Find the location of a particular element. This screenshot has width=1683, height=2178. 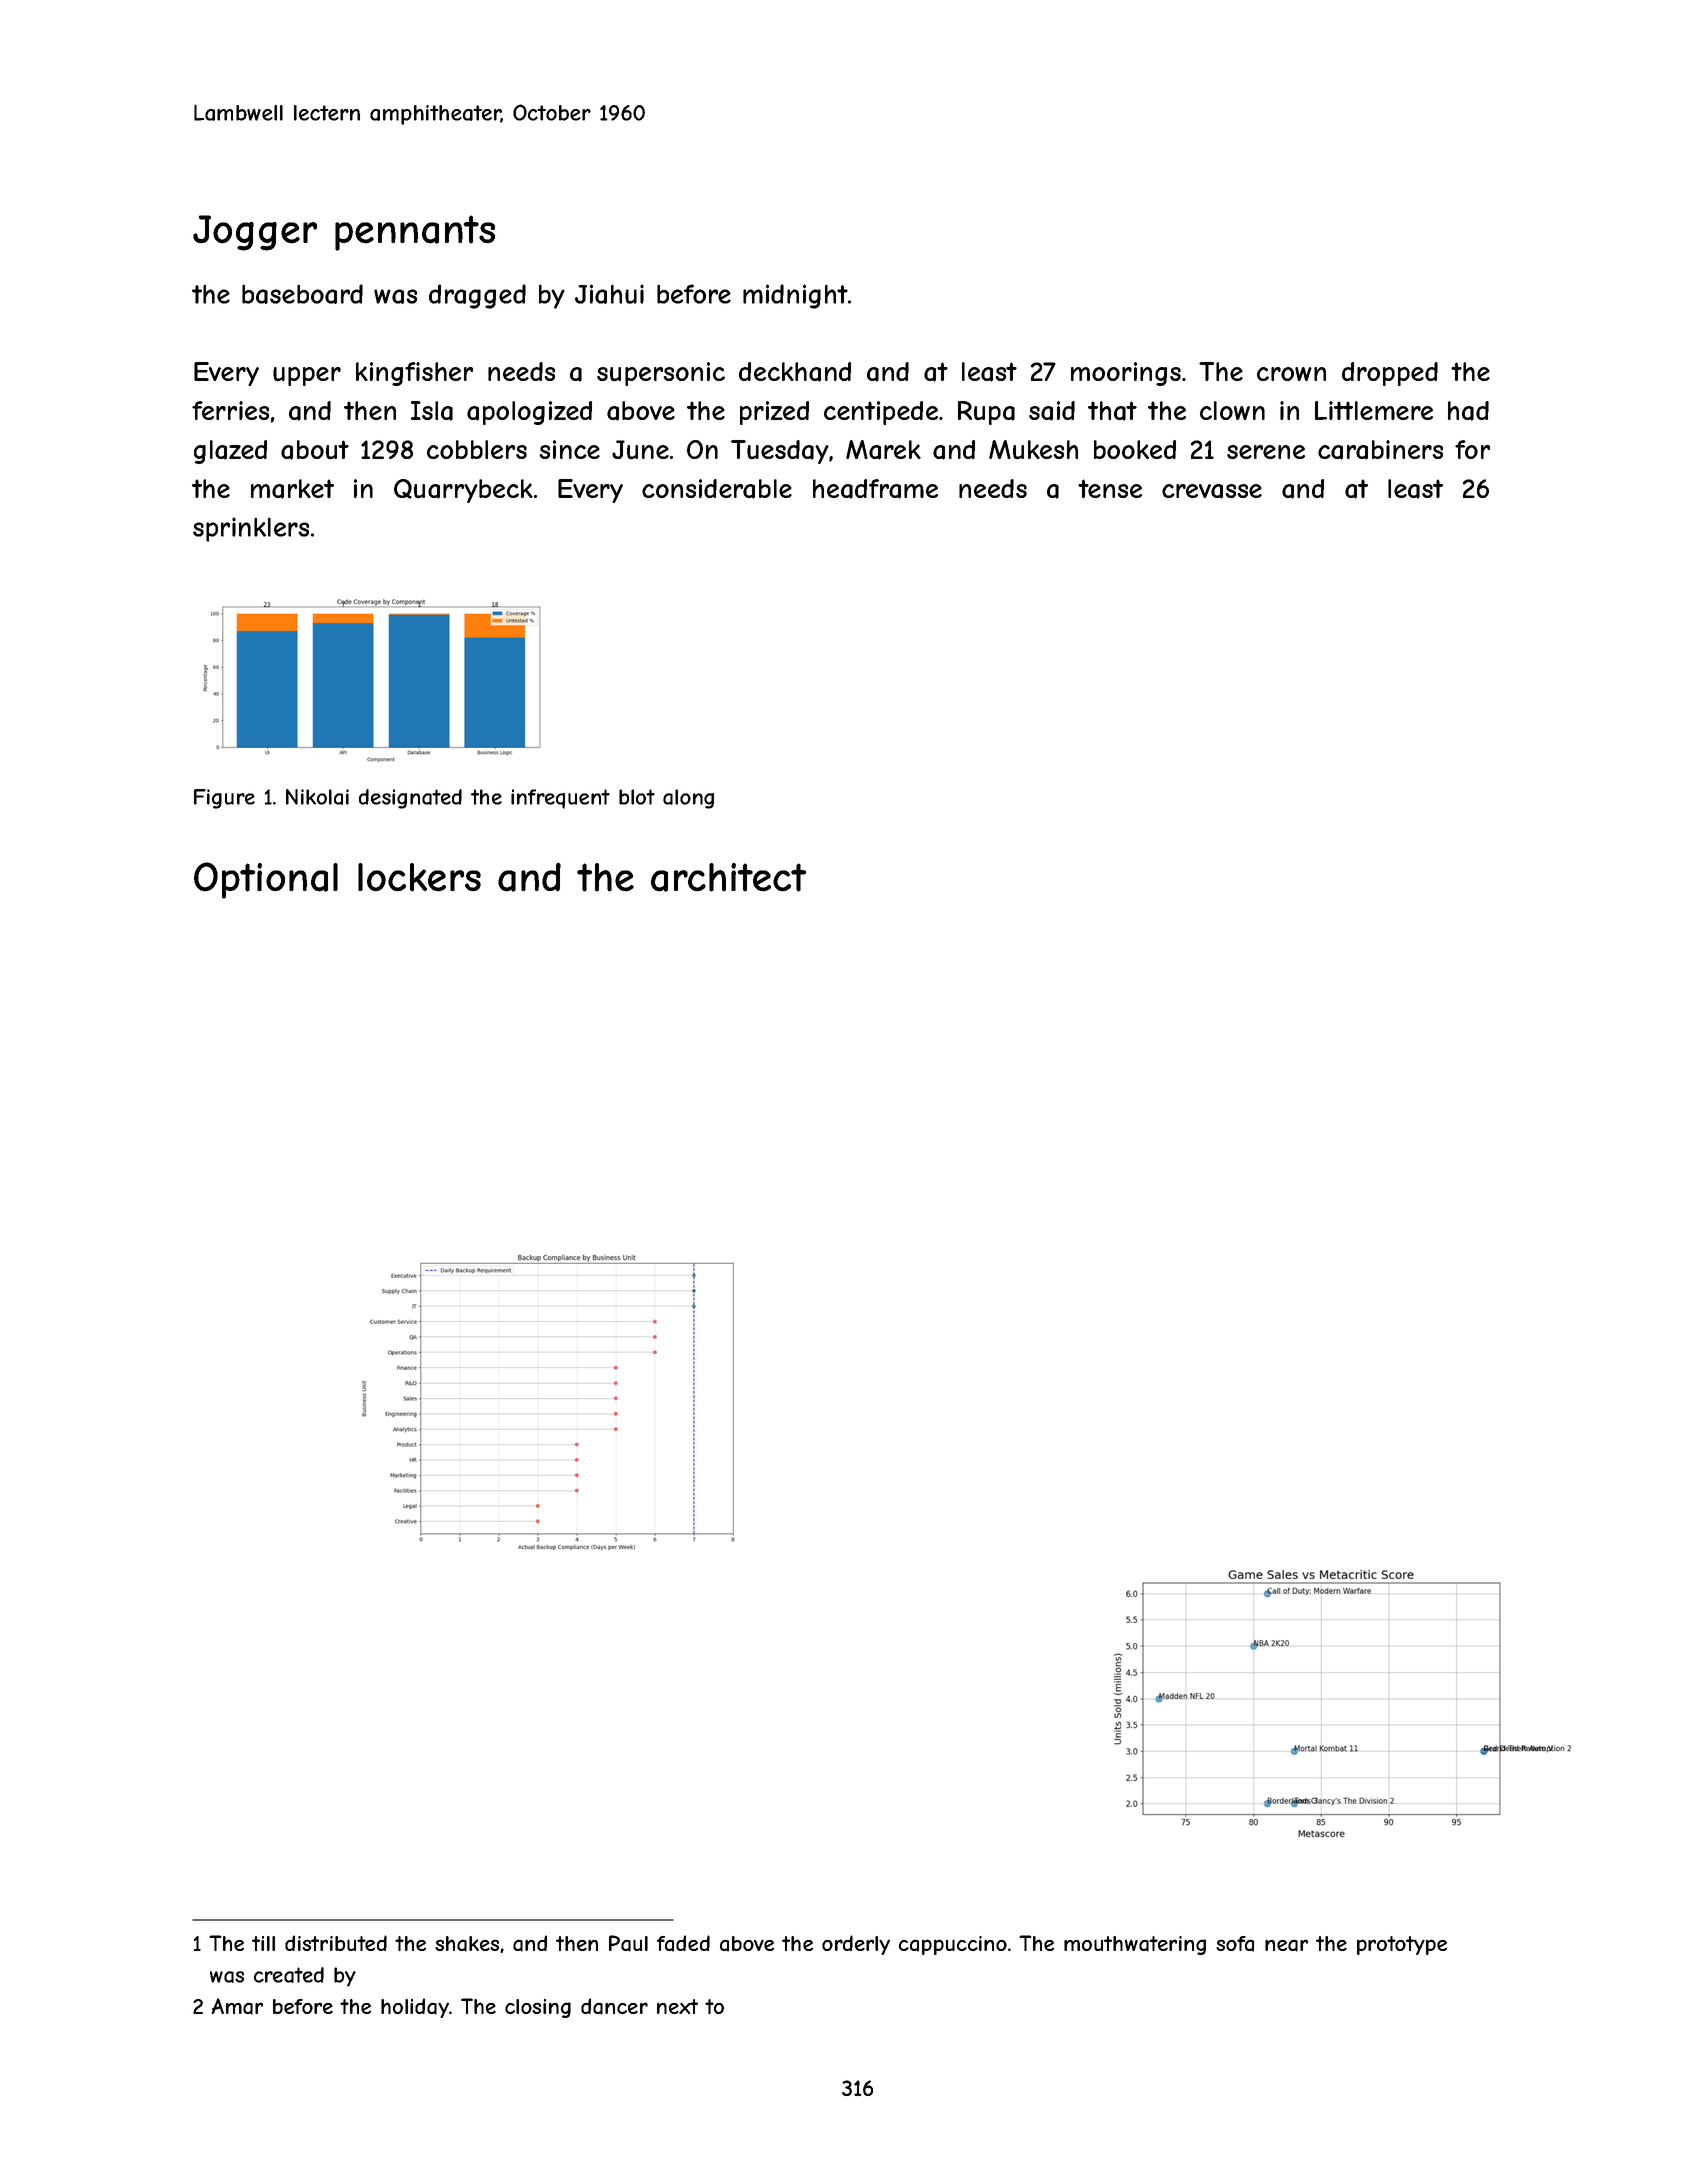

infrequent is located at coordinates (560, 799).
